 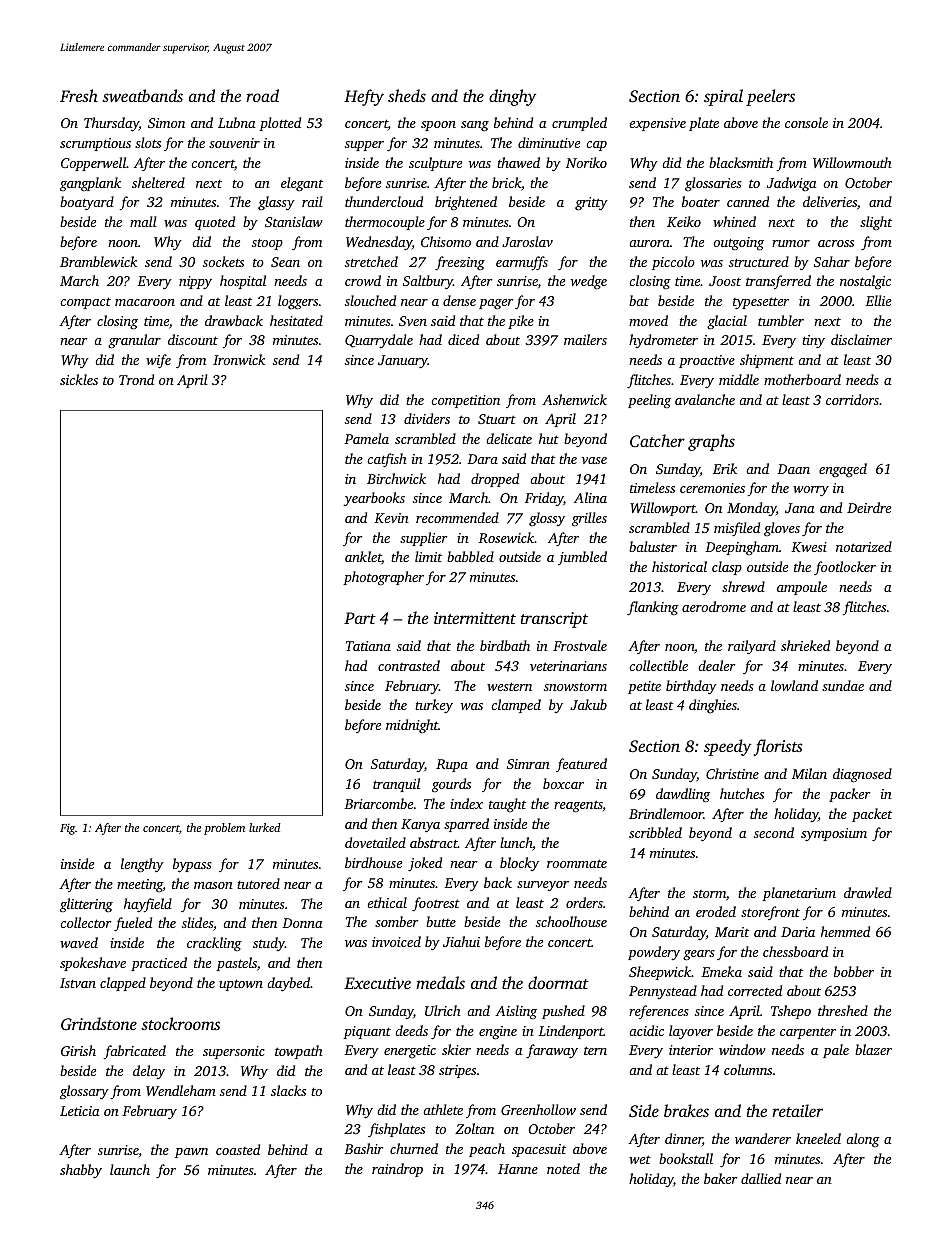 I want to click on Grindstone, so click(x=99, y=1023).
